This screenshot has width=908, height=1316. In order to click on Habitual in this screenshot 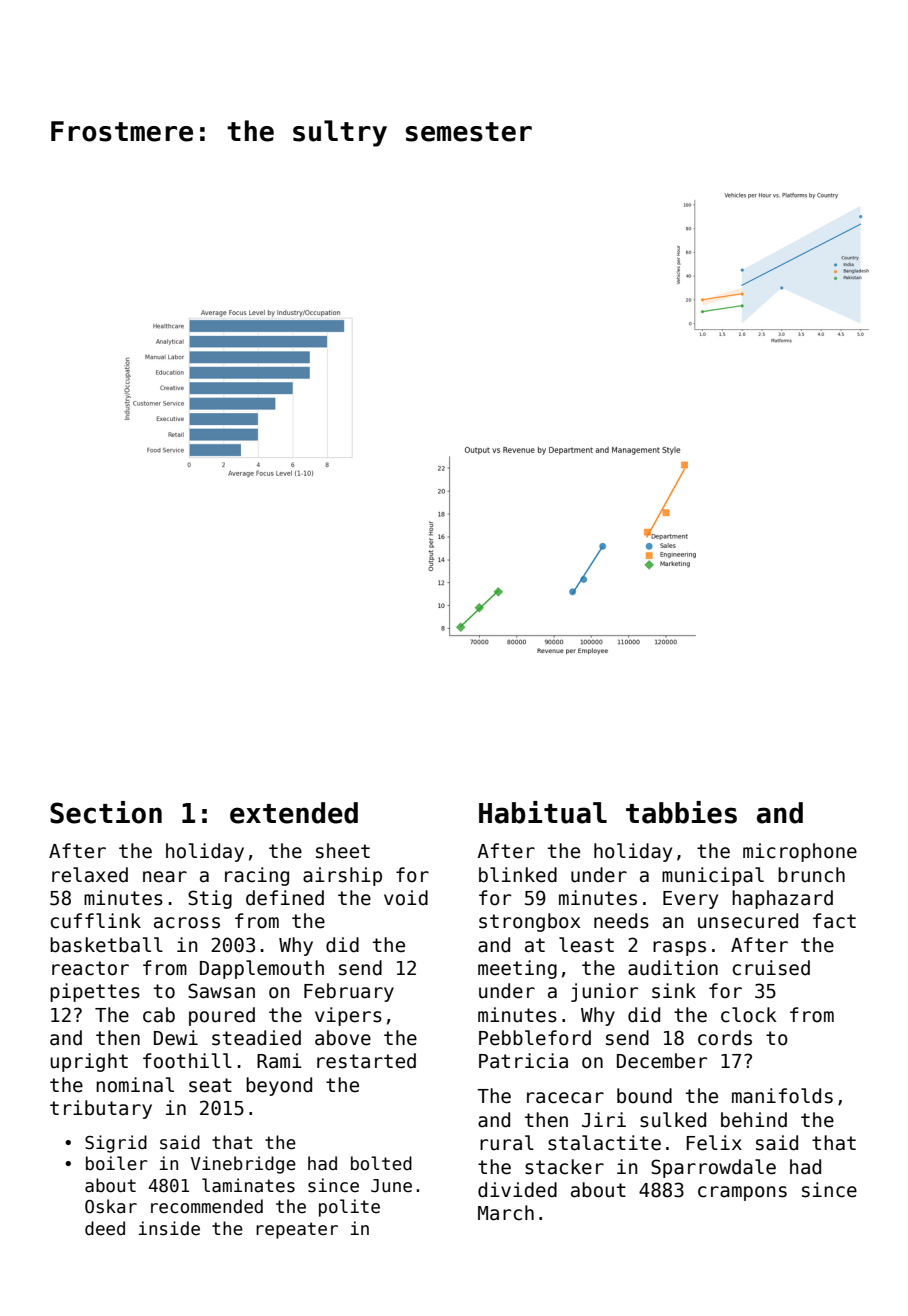, I will do `click(543, 812)`.
